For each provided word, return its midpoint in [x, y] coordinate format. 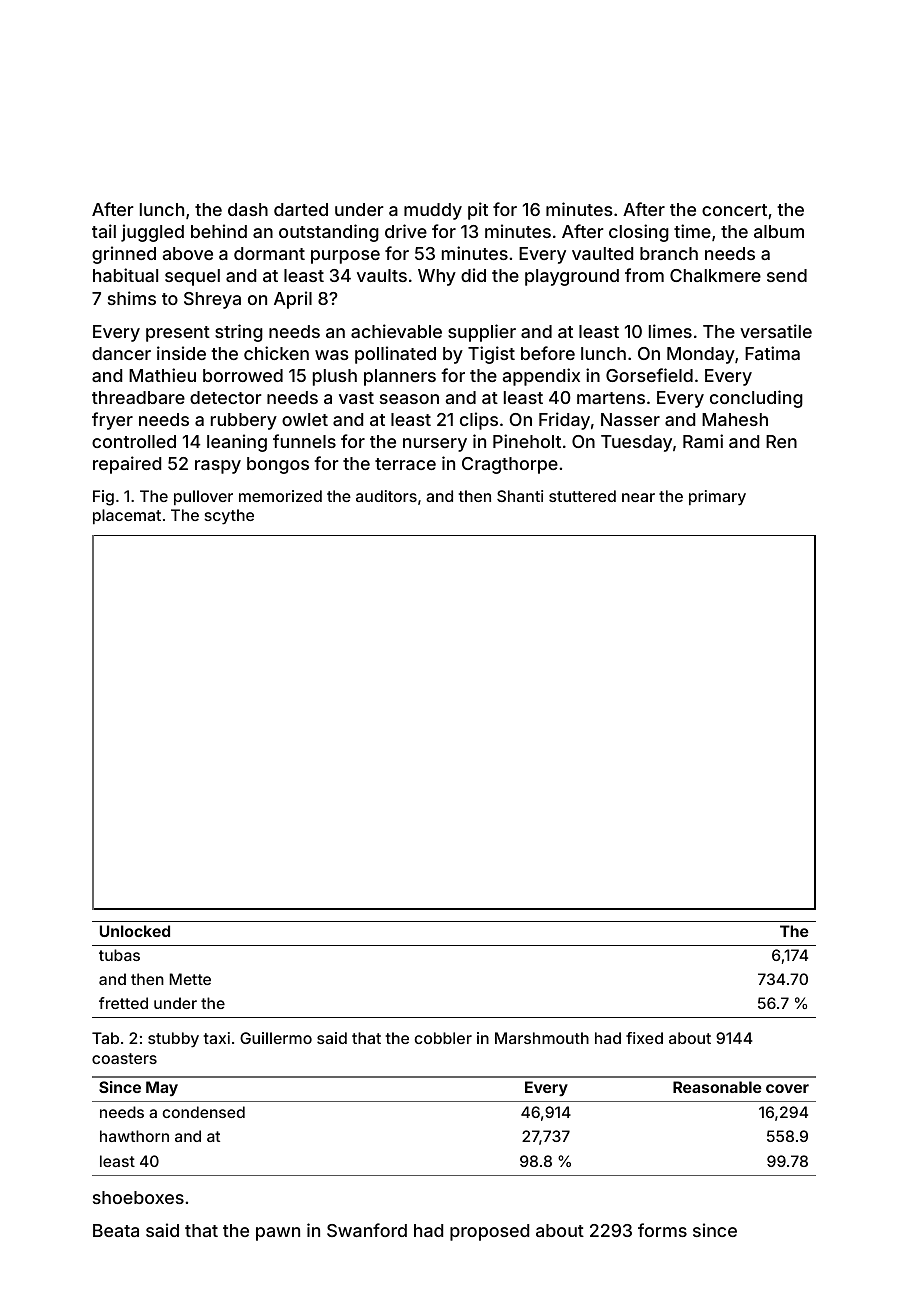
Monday [701, 355]
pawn [278, 1234]
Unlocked [135, 931]
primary [717, 498]
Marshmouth [542, 1038]
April [293, 300]
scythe [229, 517]
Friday [564, 421]
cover [787, 1088]
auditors [386, 496]
